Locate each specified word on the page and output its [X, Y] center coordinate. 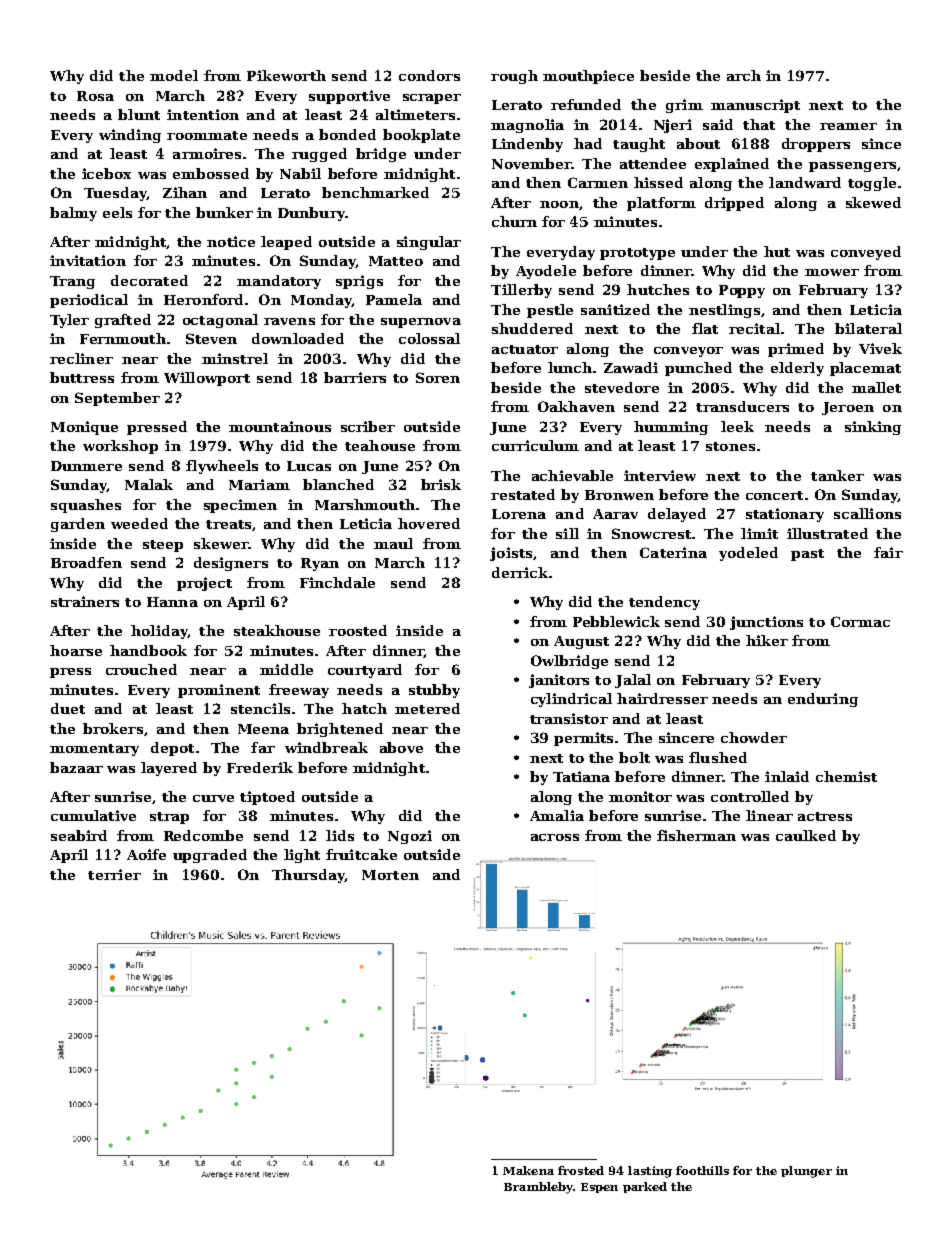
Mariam [259, 484]
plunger [806, 1172]
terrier [114, 874]
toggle [872, 184]
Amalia [557, 815]
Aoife [146, 854]
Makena [528, 1170]
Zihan [185, 192]
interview [660, 475]
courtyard [365, 671]
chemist [846, 776]
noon [559, 204]
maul [393, 543]
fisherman [696, 835]
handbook [148, 650]
